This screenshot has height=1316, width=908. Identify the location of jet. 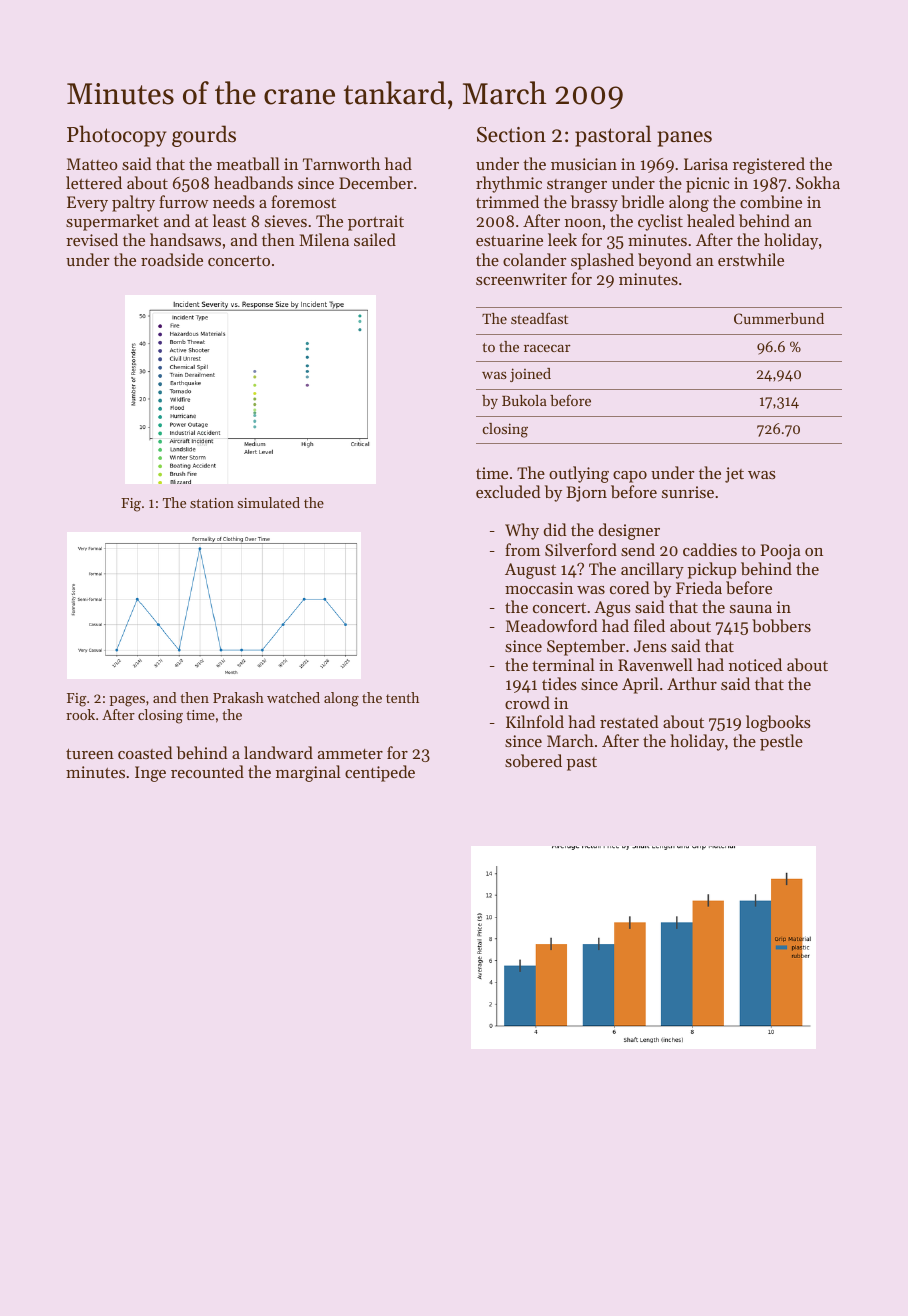
(734, 475).
